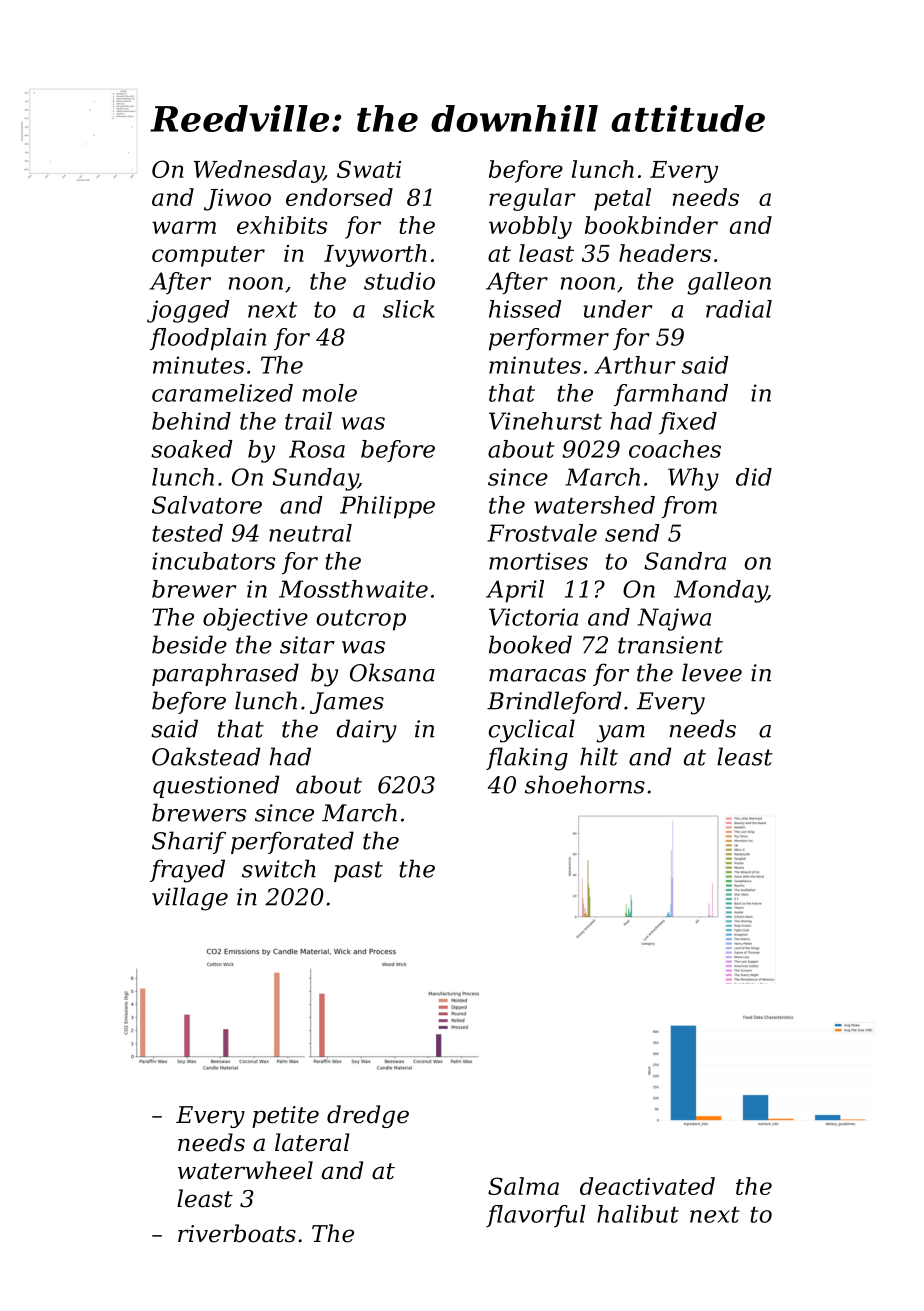 The height and width of the document is (1311, 924). Describe the element at coordinates (538, 561) in the document. I see `mortises` at that location.
